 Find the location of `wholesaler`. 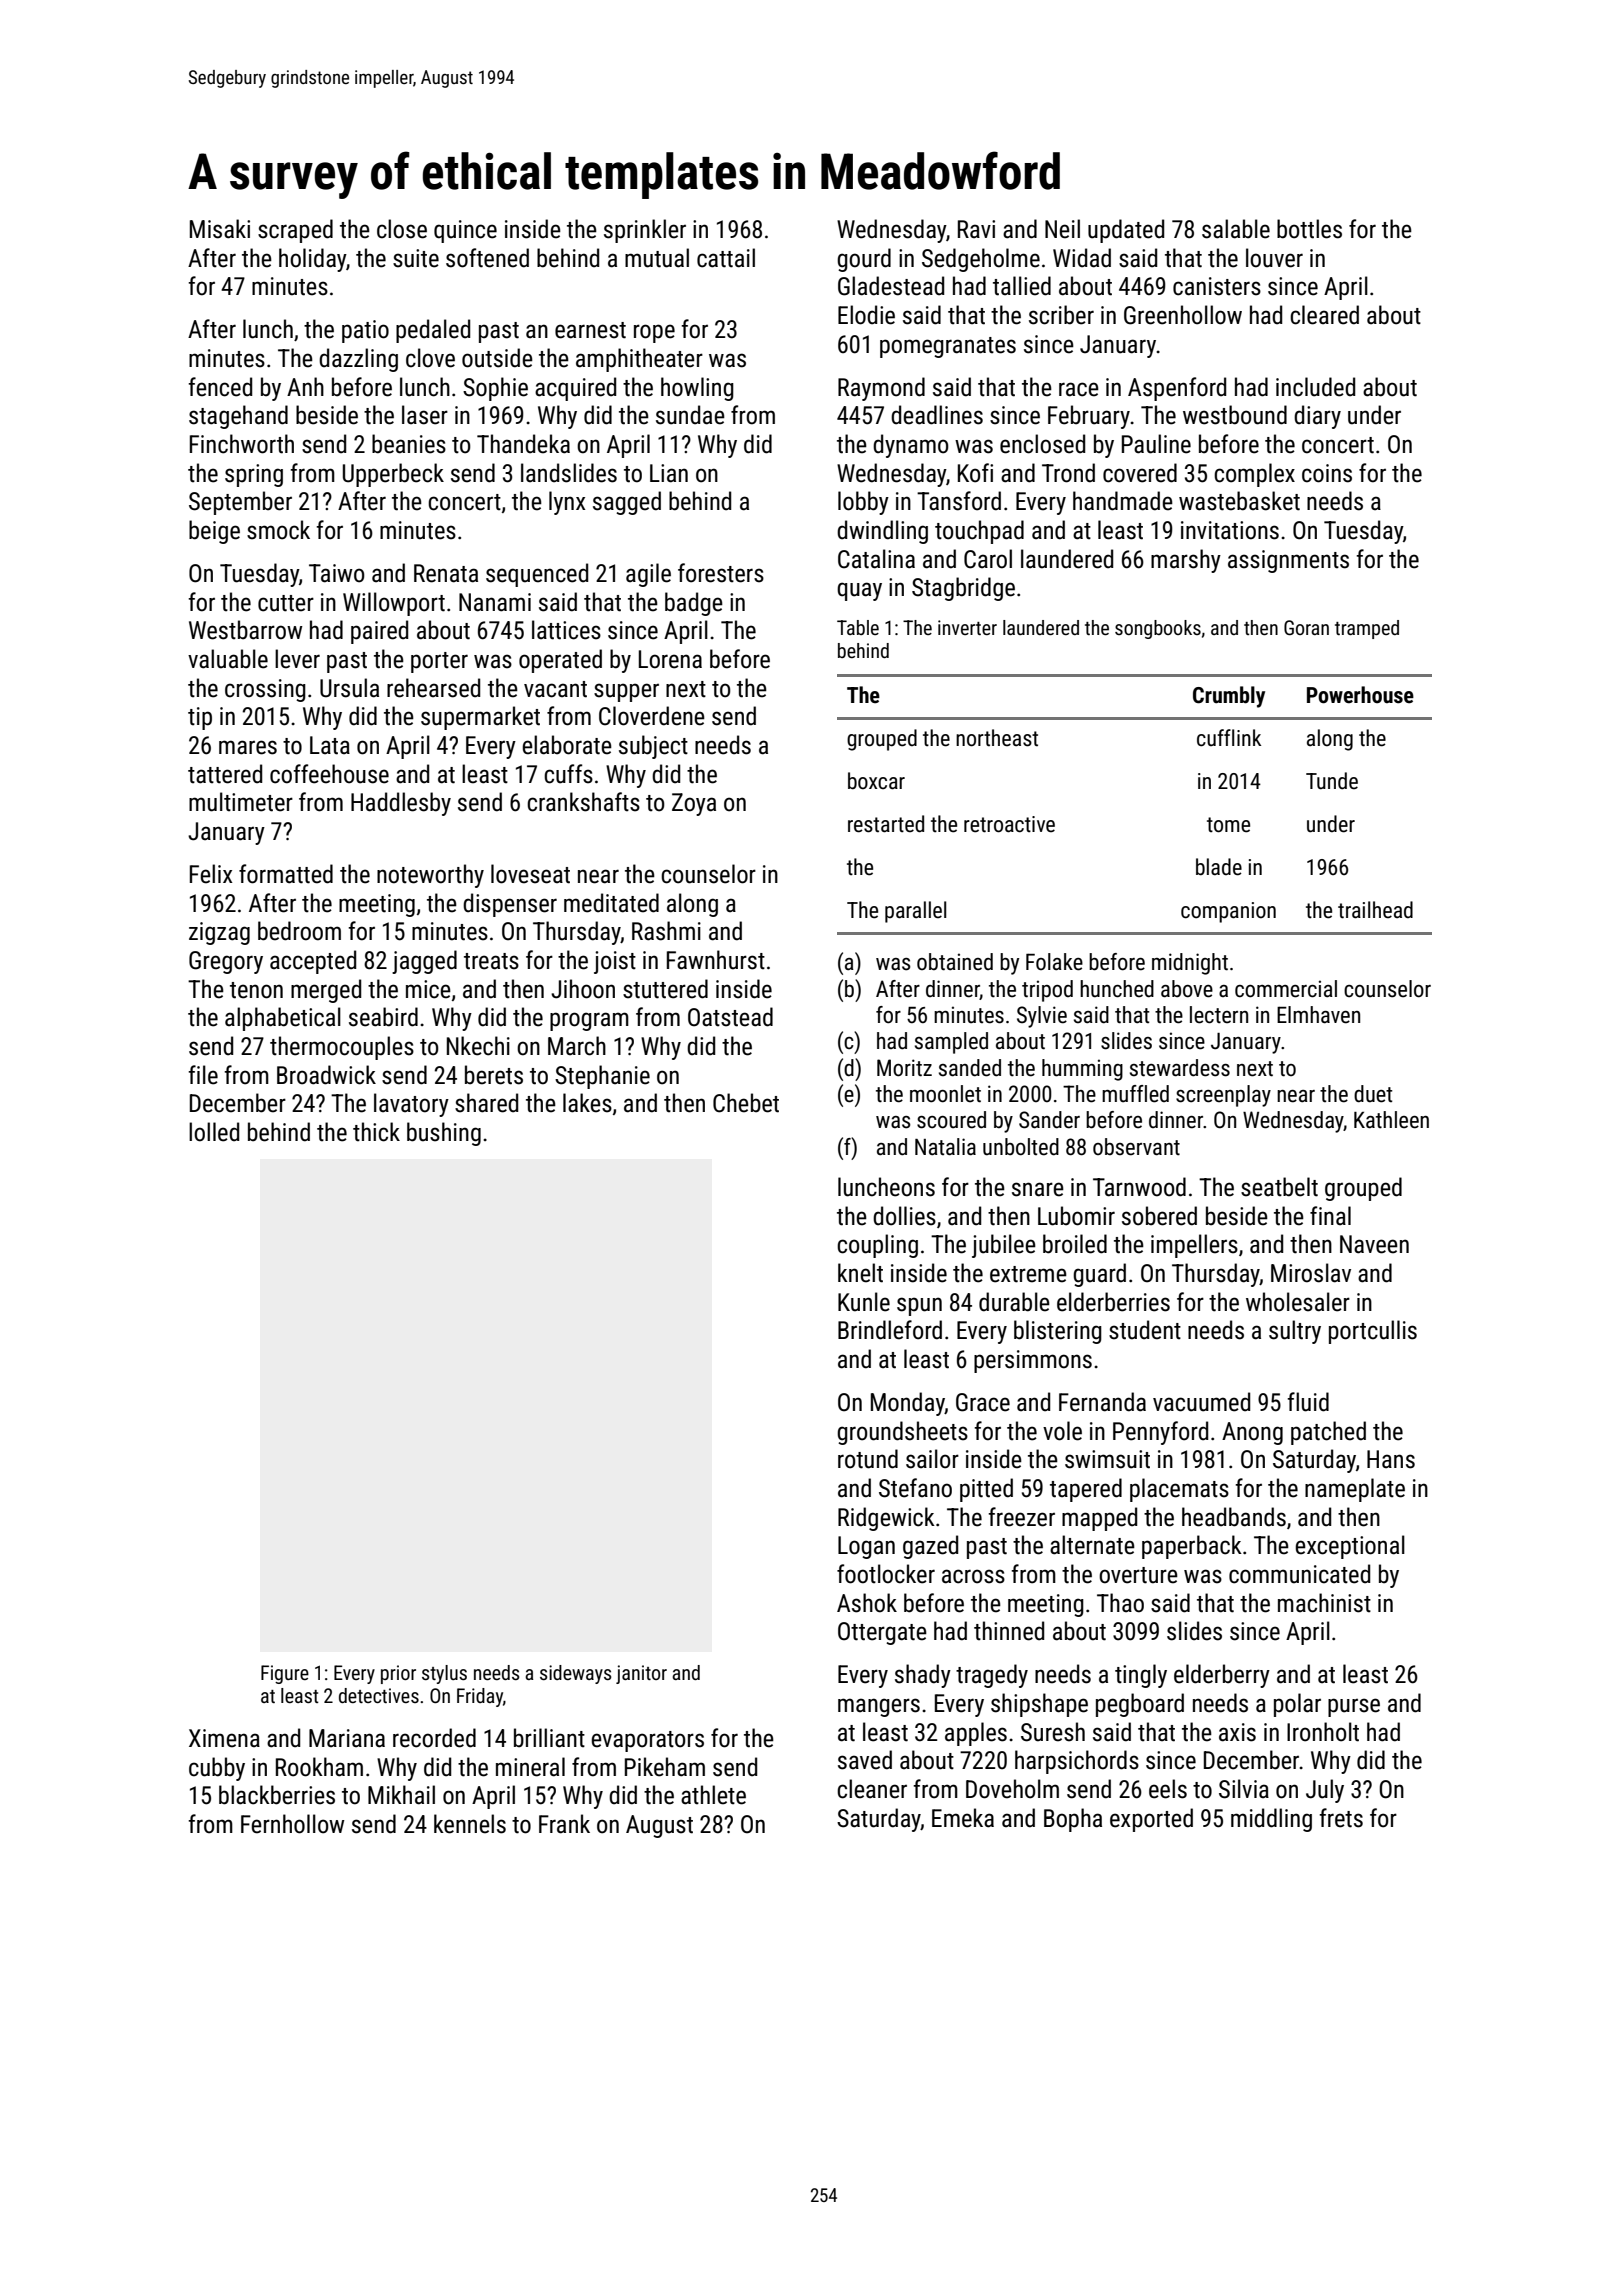

wholesaler is located at coordinates (1298, 1302).
